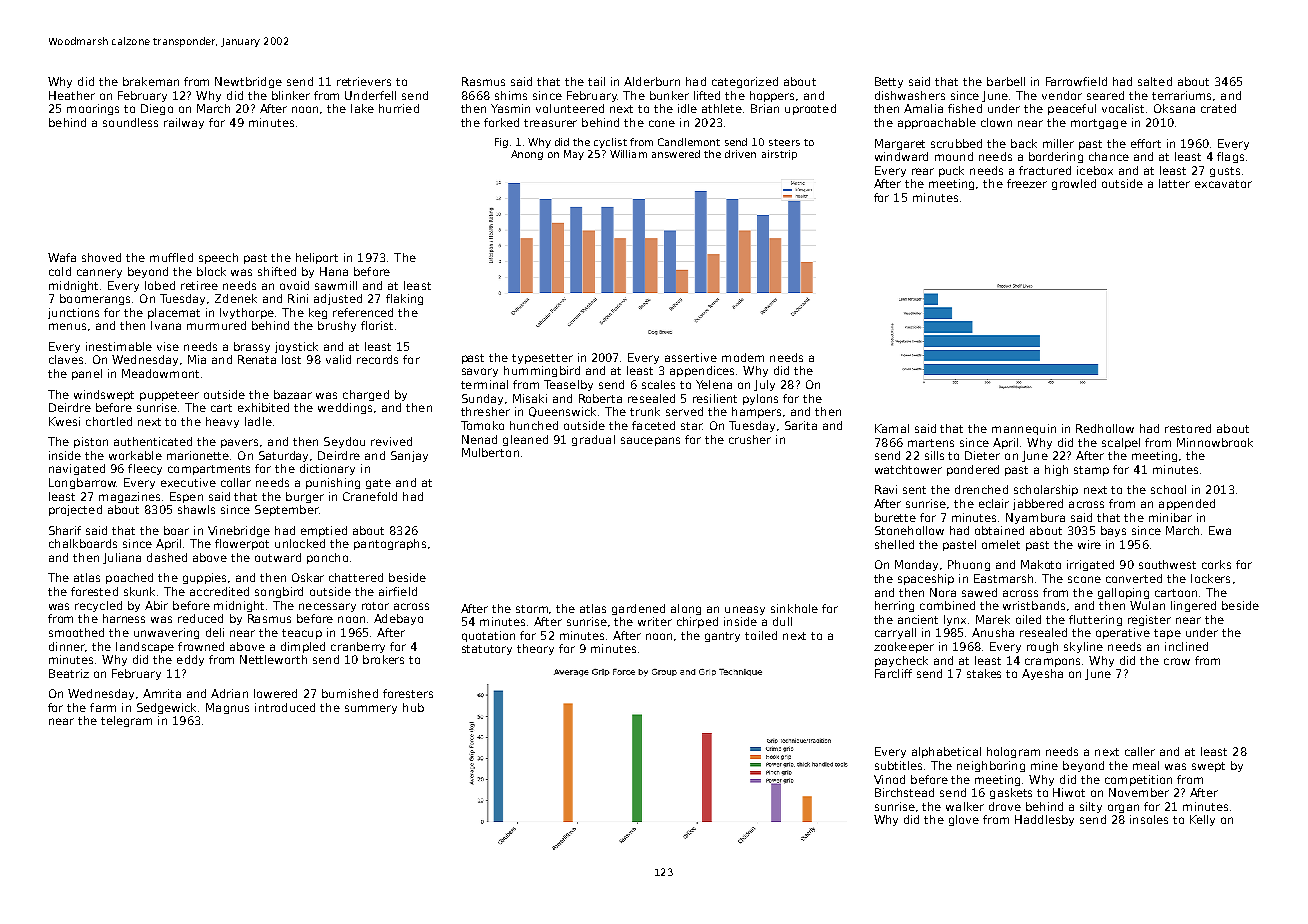  What do you see at coordinates (596, 81) in the image?
I see `tail` at bounding box center [596, 81].
